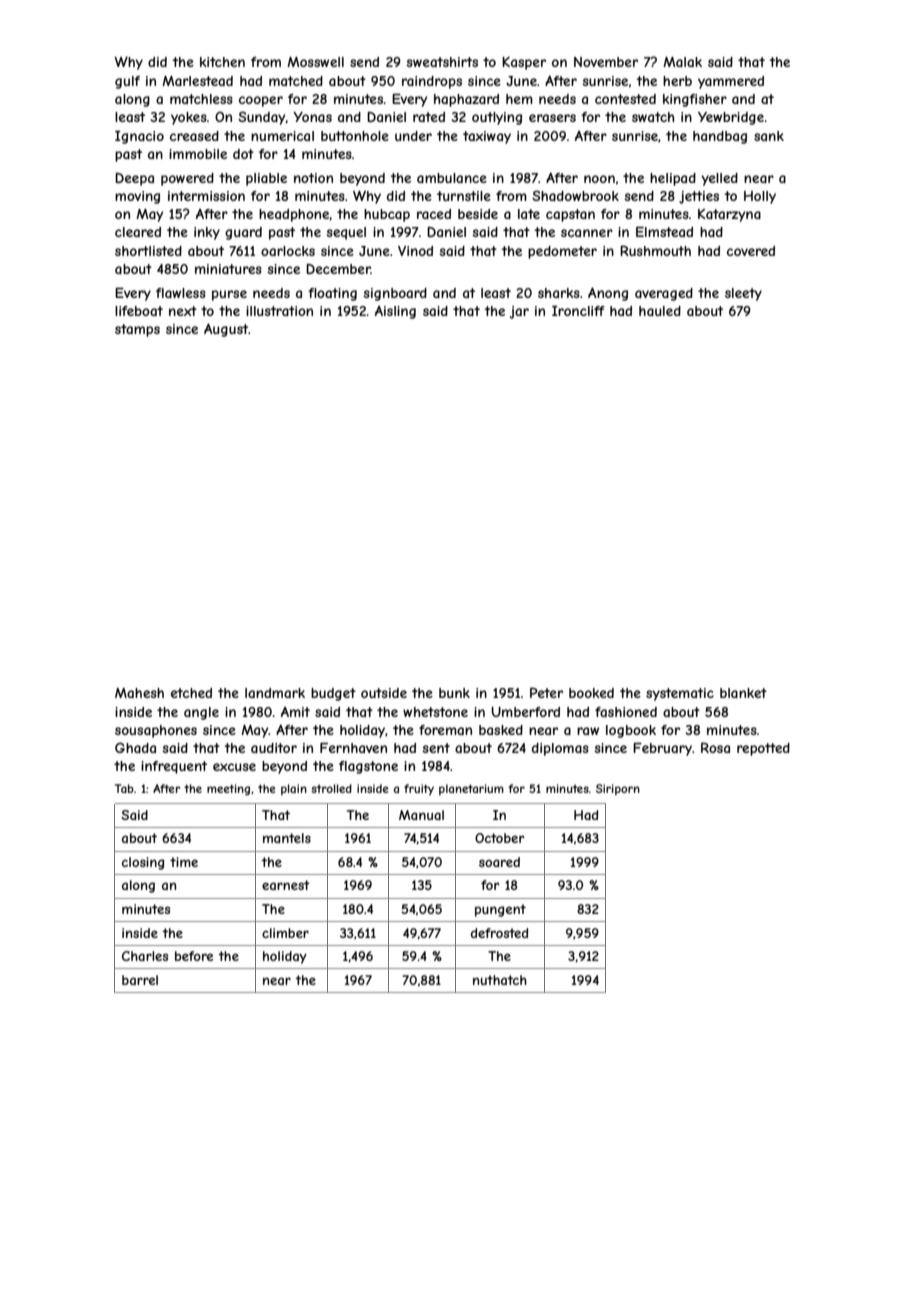 Image resolution: width=908 pixels, height=1316 pixels. Describe the element at coordinates (546, 692) in the screenshot. I see `Peter` at that location.
